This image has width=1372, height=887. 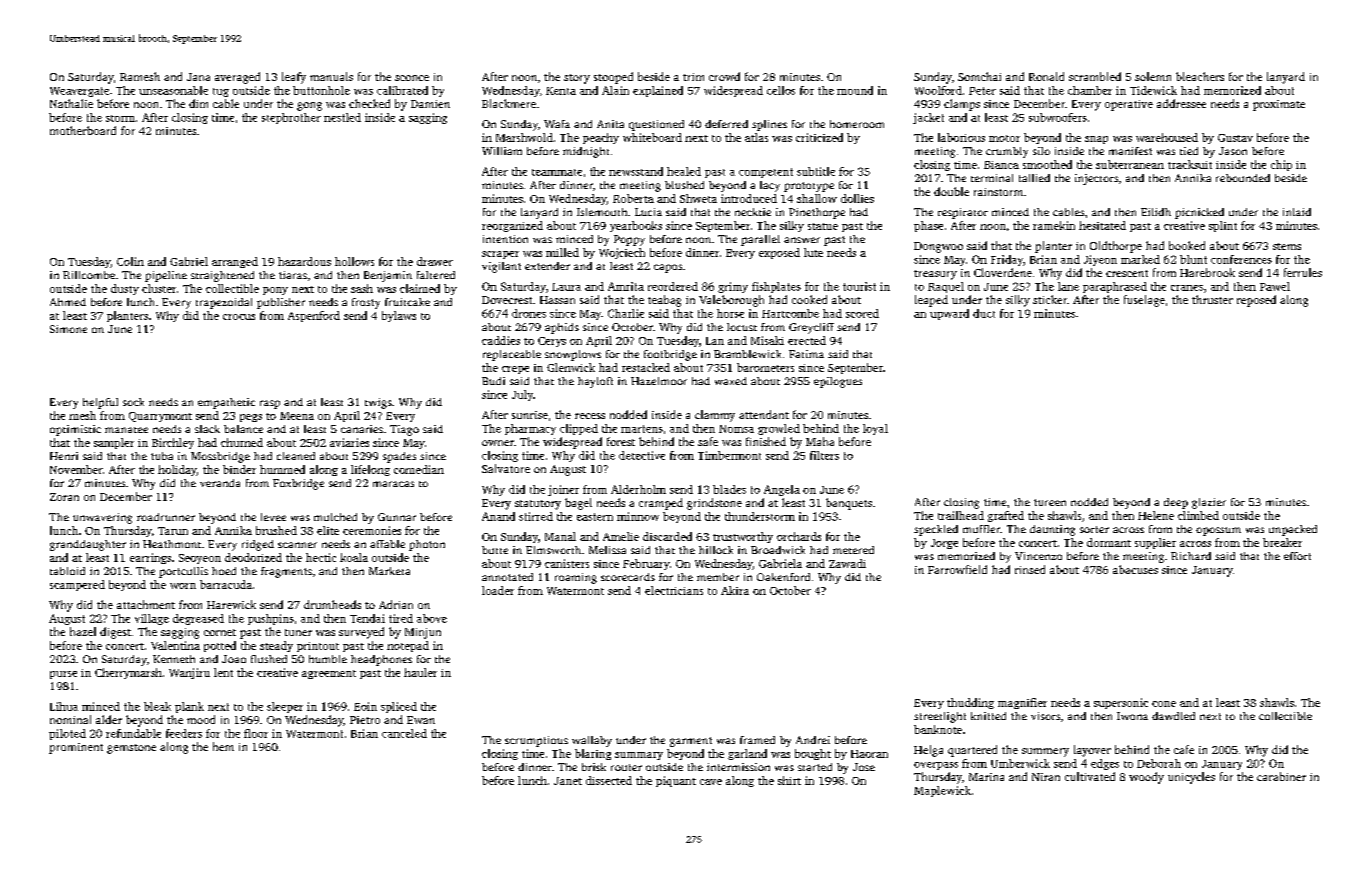 What do you see at coordinates (1200, 76) in the image?
I see `bleachers` at bounding box center [1200, 76].
